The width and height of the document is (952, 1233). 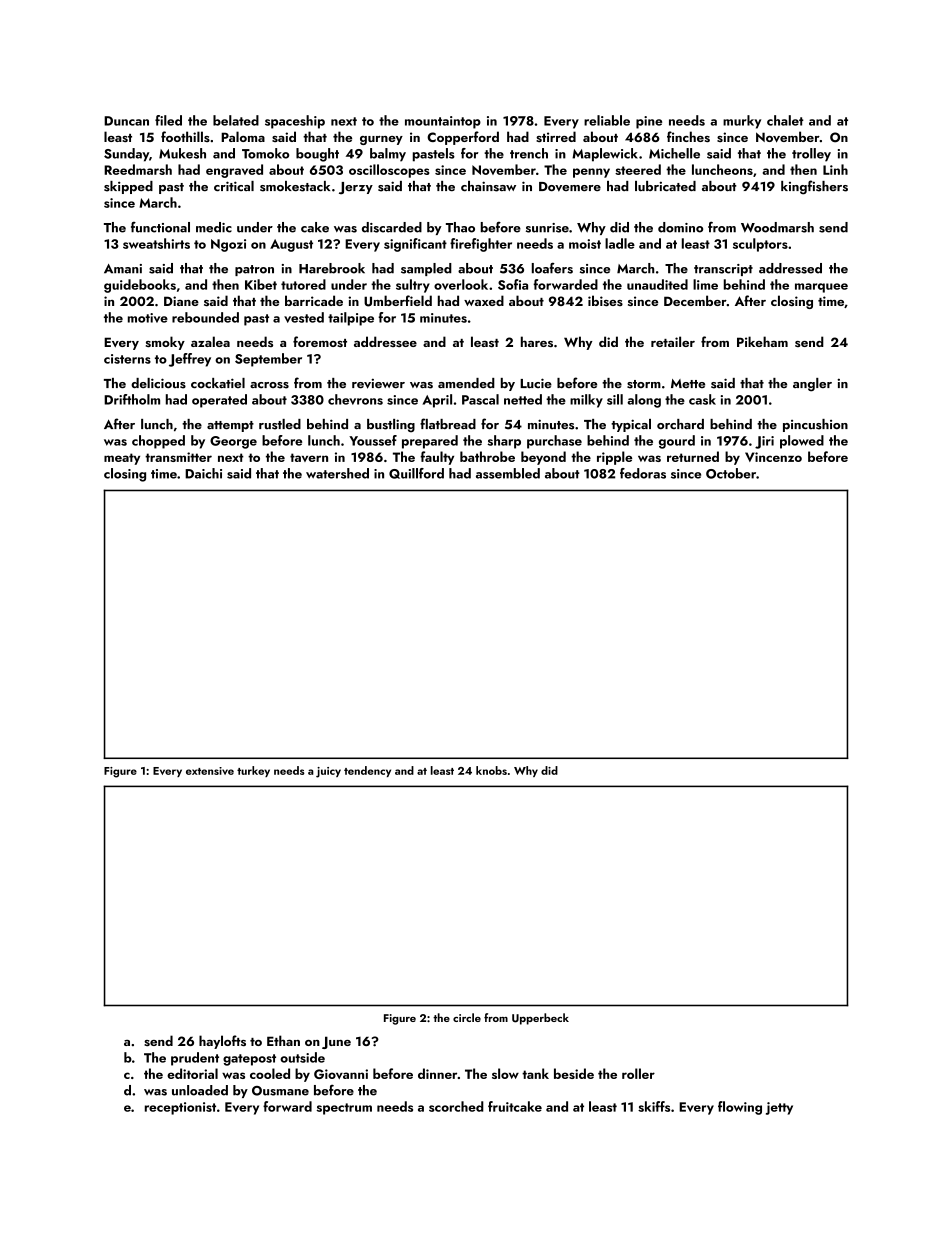 I want to click on receptionist, so click(x=180, y=1108).
